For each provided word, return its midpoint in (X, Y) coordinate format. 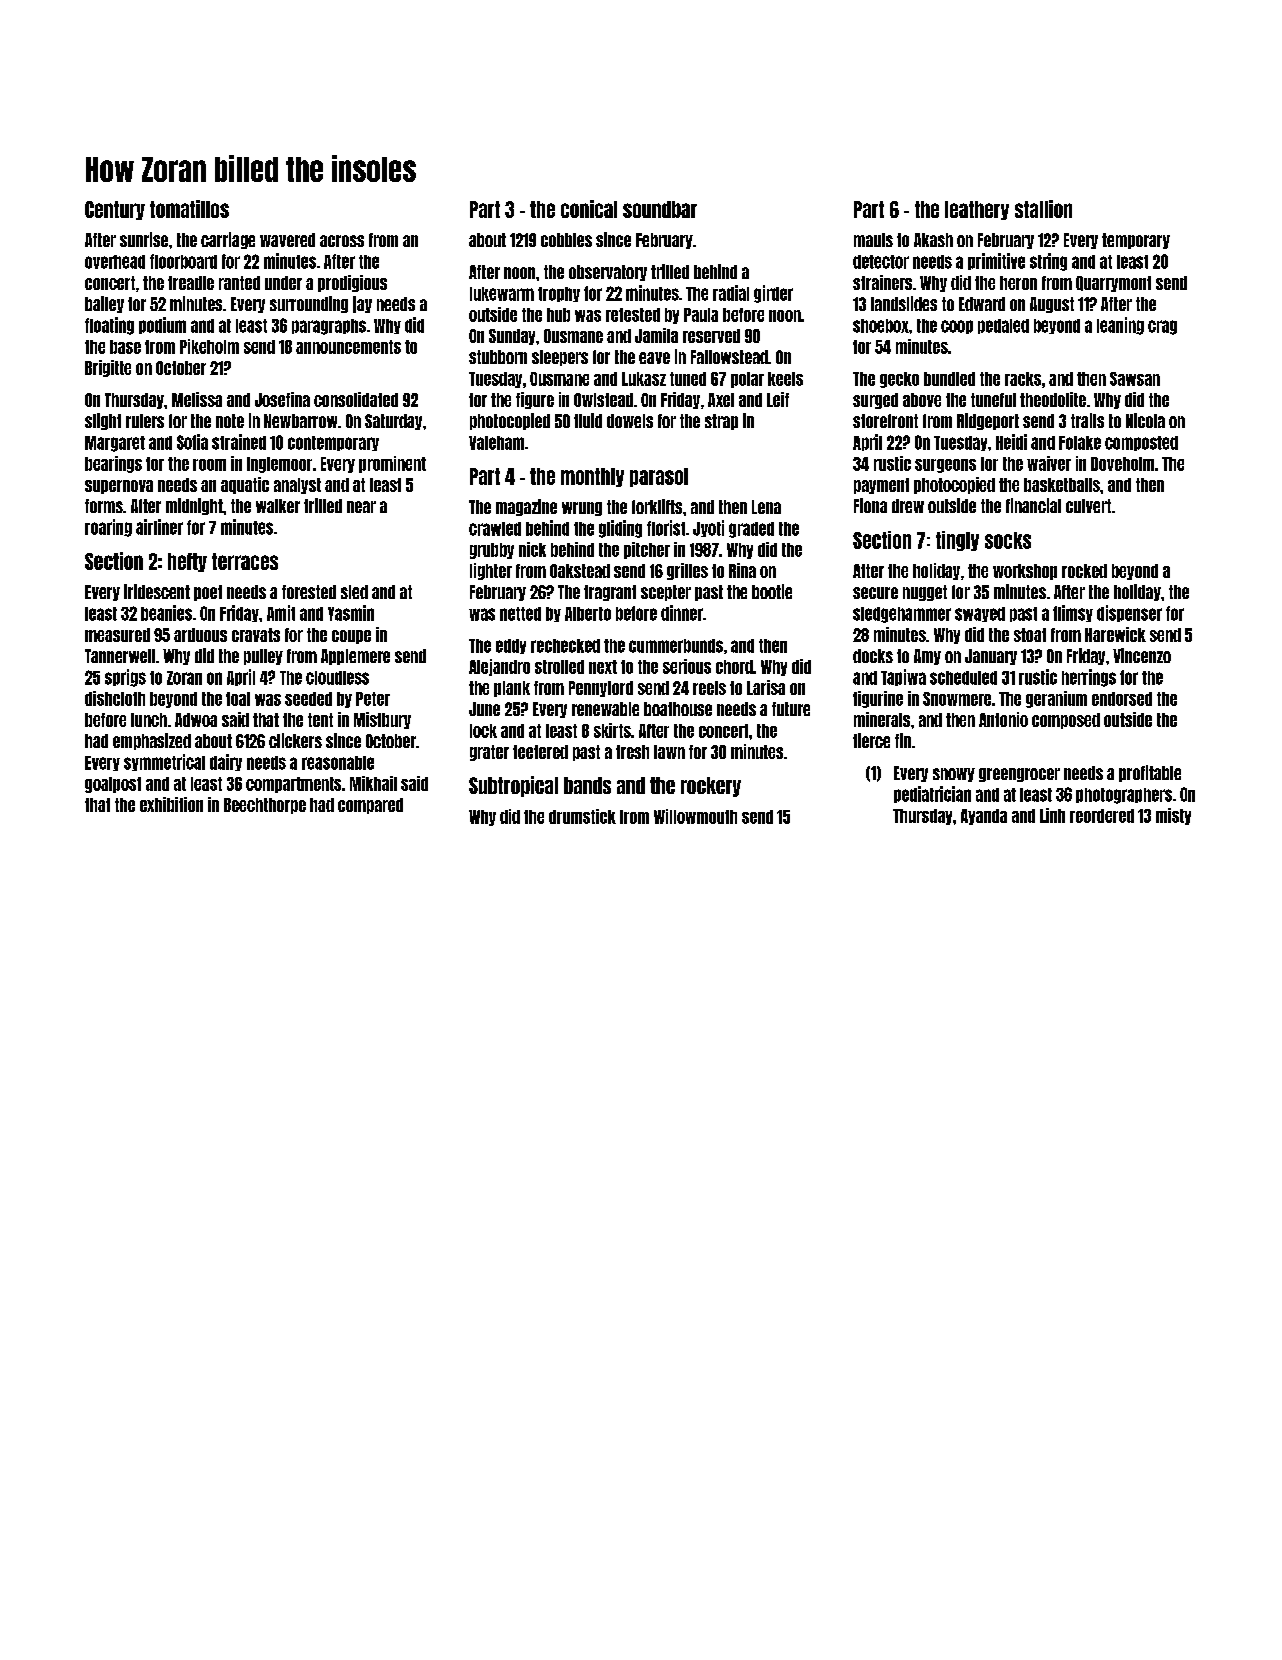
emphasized (152, 741)
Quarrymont (1113, 284)
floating (109, 326)
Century (115, 210)
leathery (977, 210)
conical (589, 209)
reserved (711, 336)
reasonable (338, 763)
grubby (492, 551)
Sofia (192, 442)
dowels (630, 421)
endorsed (1122, 699)
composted (1141, 443)
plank (512, 689)
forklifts (657, 506)
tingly (957, 541)
